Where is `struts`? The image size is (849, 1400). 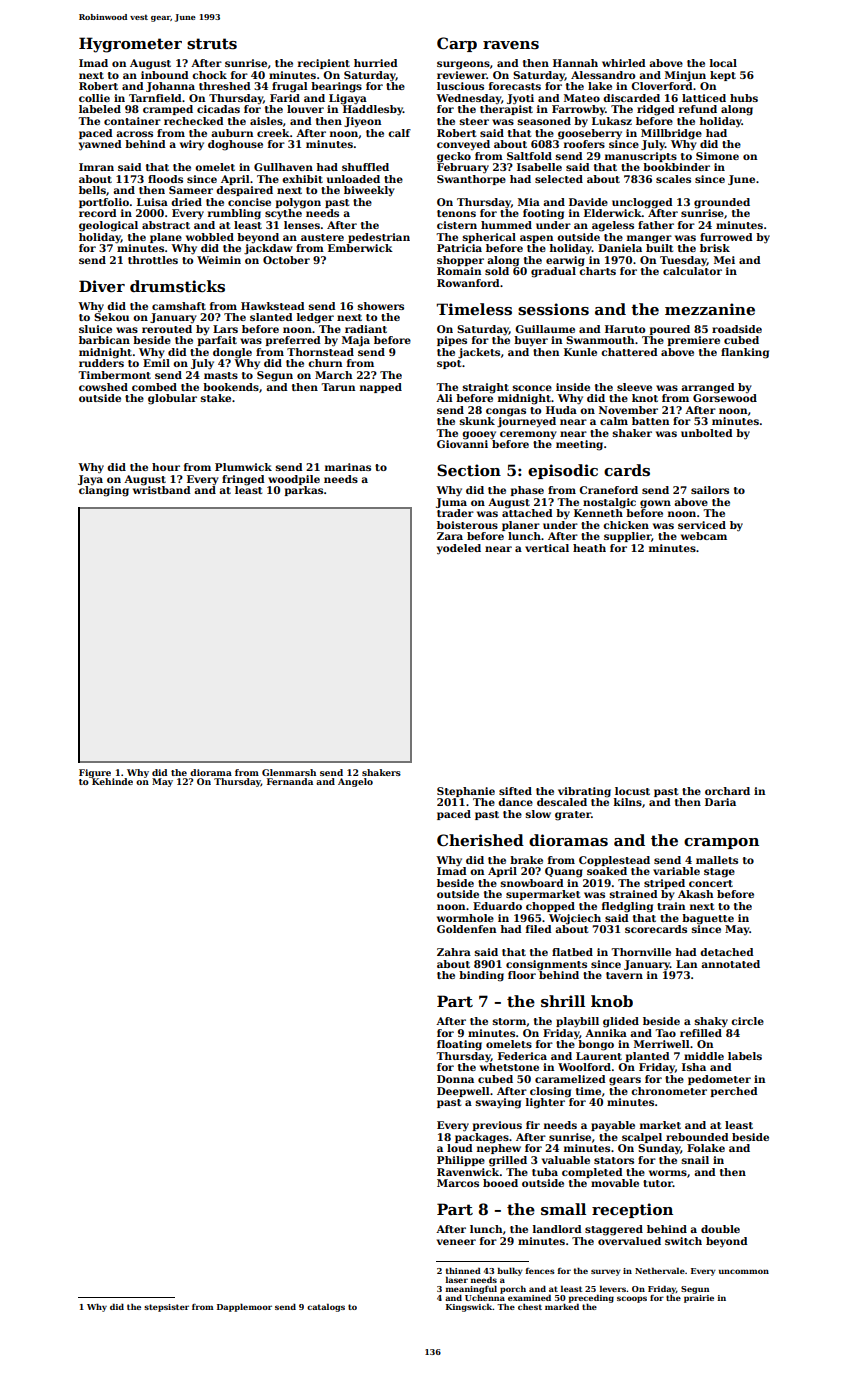
struts is located at coordinates (212, 43).
